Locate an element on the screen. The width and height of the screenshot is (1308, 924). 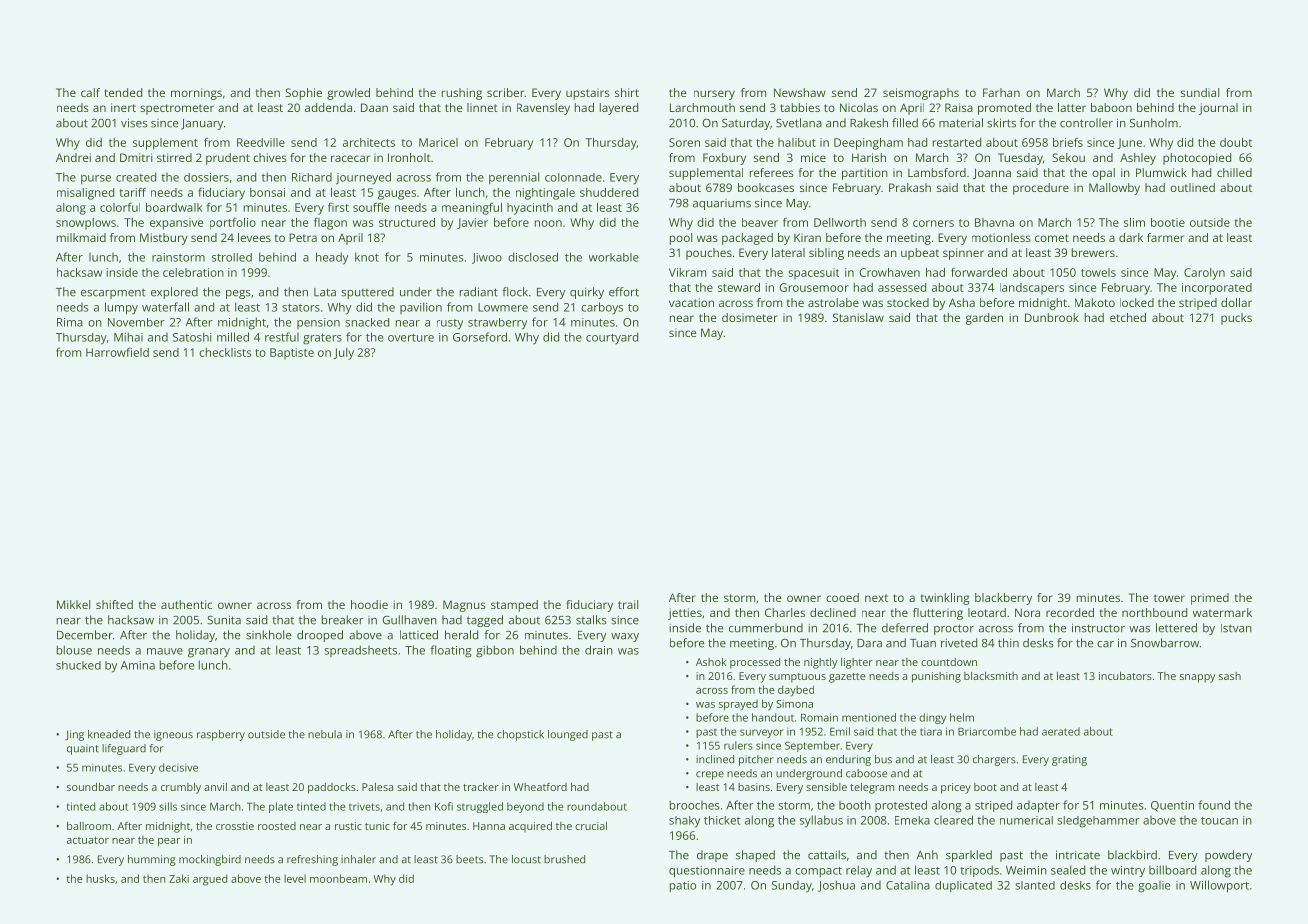
patio is located at coordinates (683, 886).
